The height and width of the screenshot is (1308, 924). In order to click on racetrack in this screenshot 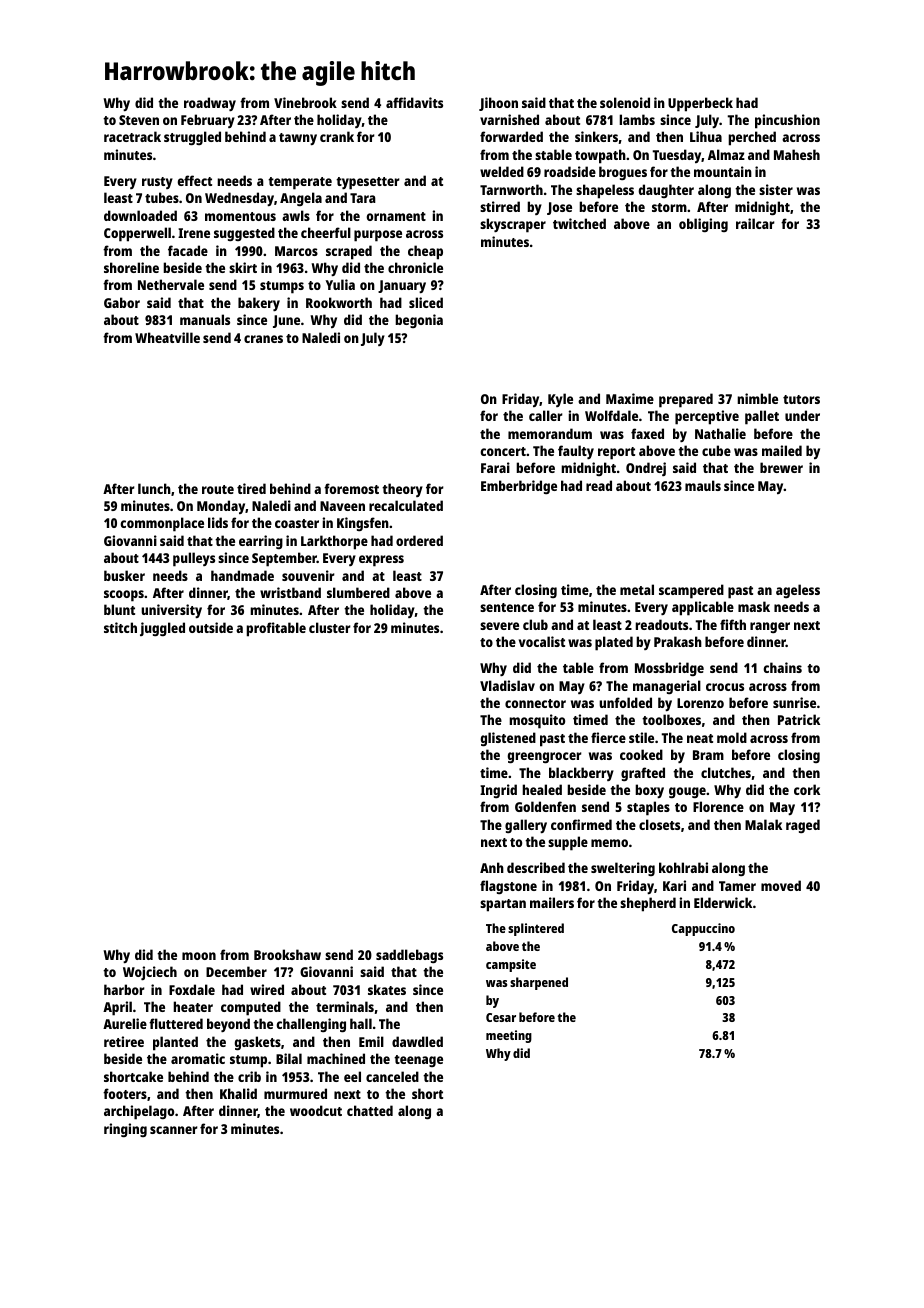, I will do `click(132, 136)`.
